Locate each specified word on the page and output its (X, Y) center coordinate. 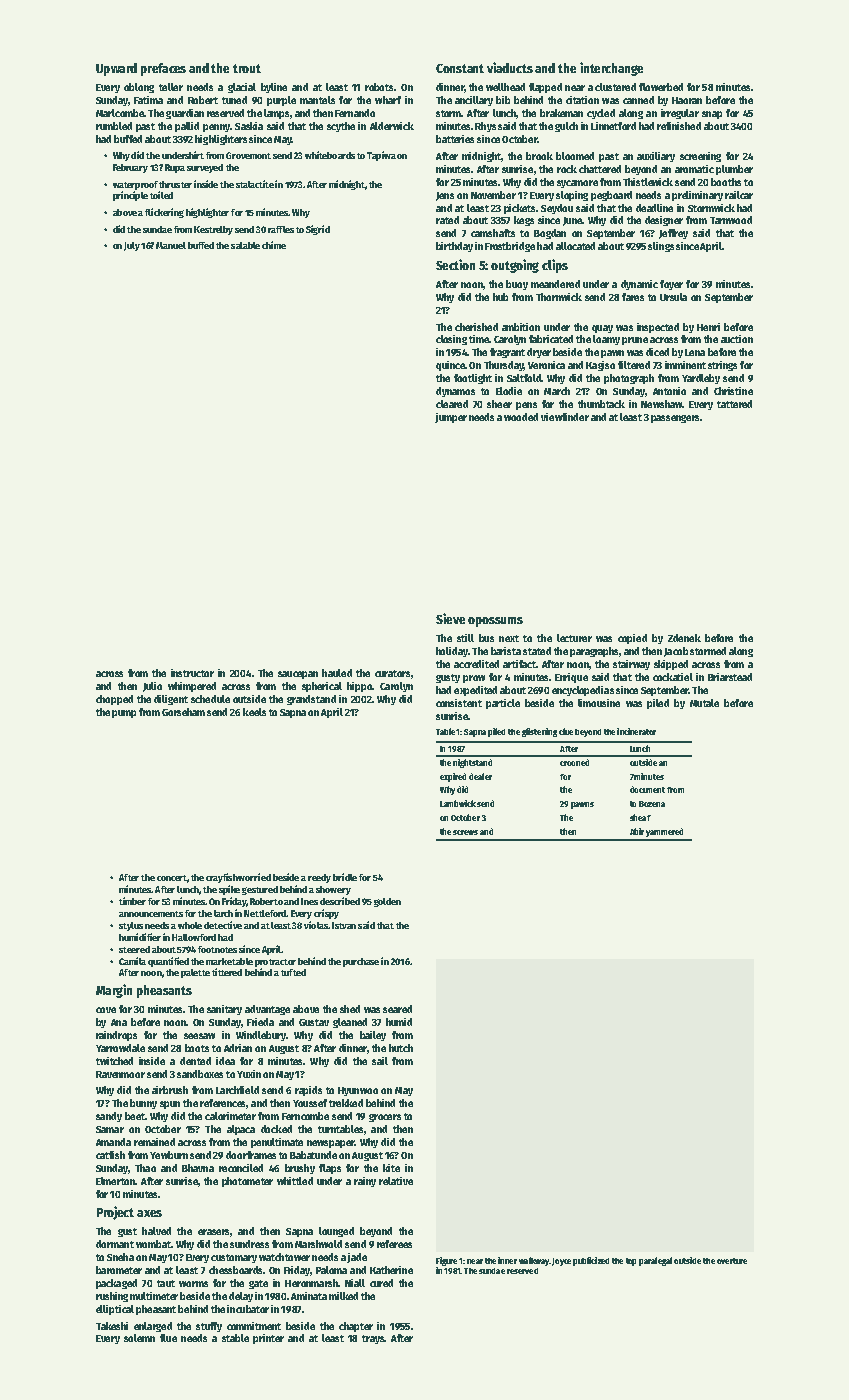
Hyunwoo (358, 1091)
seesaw (199, 1036)
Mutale (704, 703)
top (631, 1262)
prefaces (163, 69)
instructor (192, 673)
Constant (460, 68)
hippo (359, 687)
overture (732, 1261)
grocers (385, 1118)
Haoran (687, 100)
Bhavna (198, 1168)
